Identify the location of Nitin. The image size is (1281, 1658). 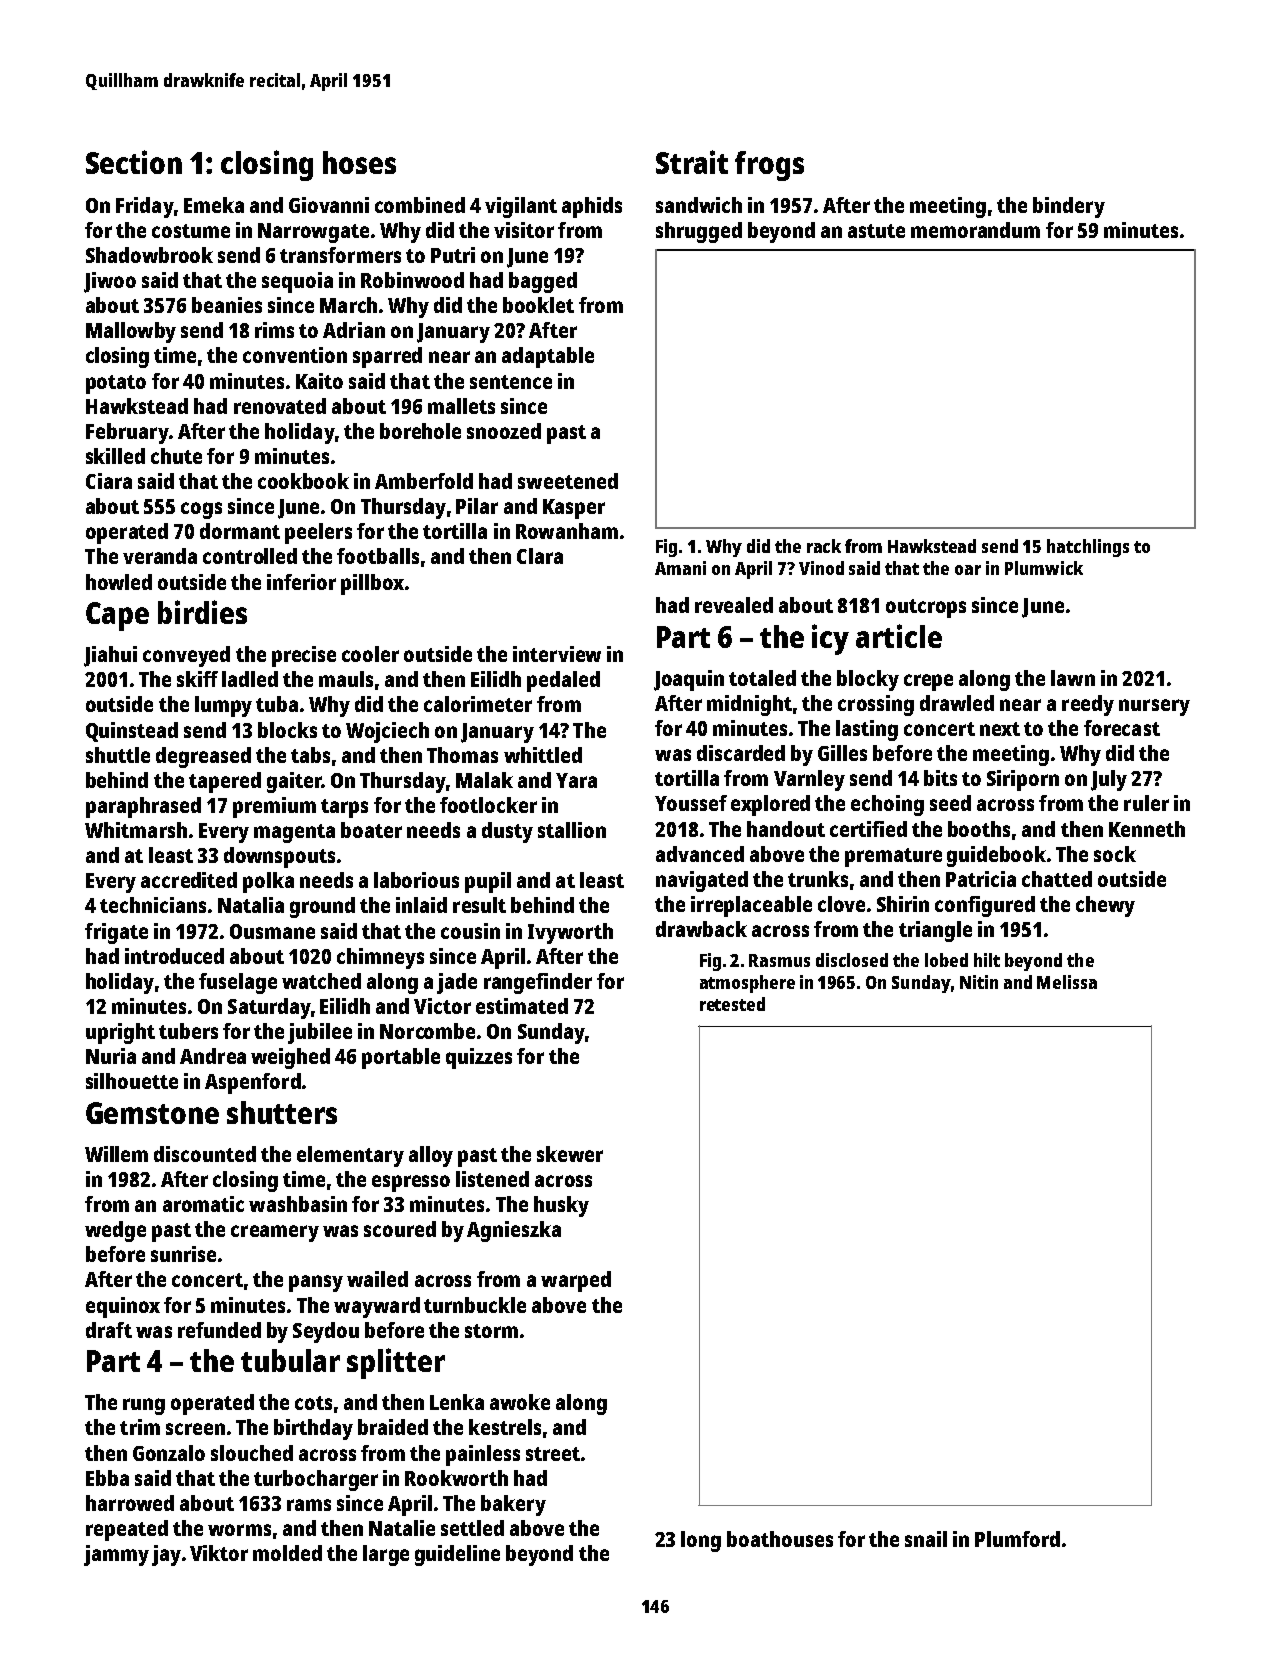
(979, 982).
